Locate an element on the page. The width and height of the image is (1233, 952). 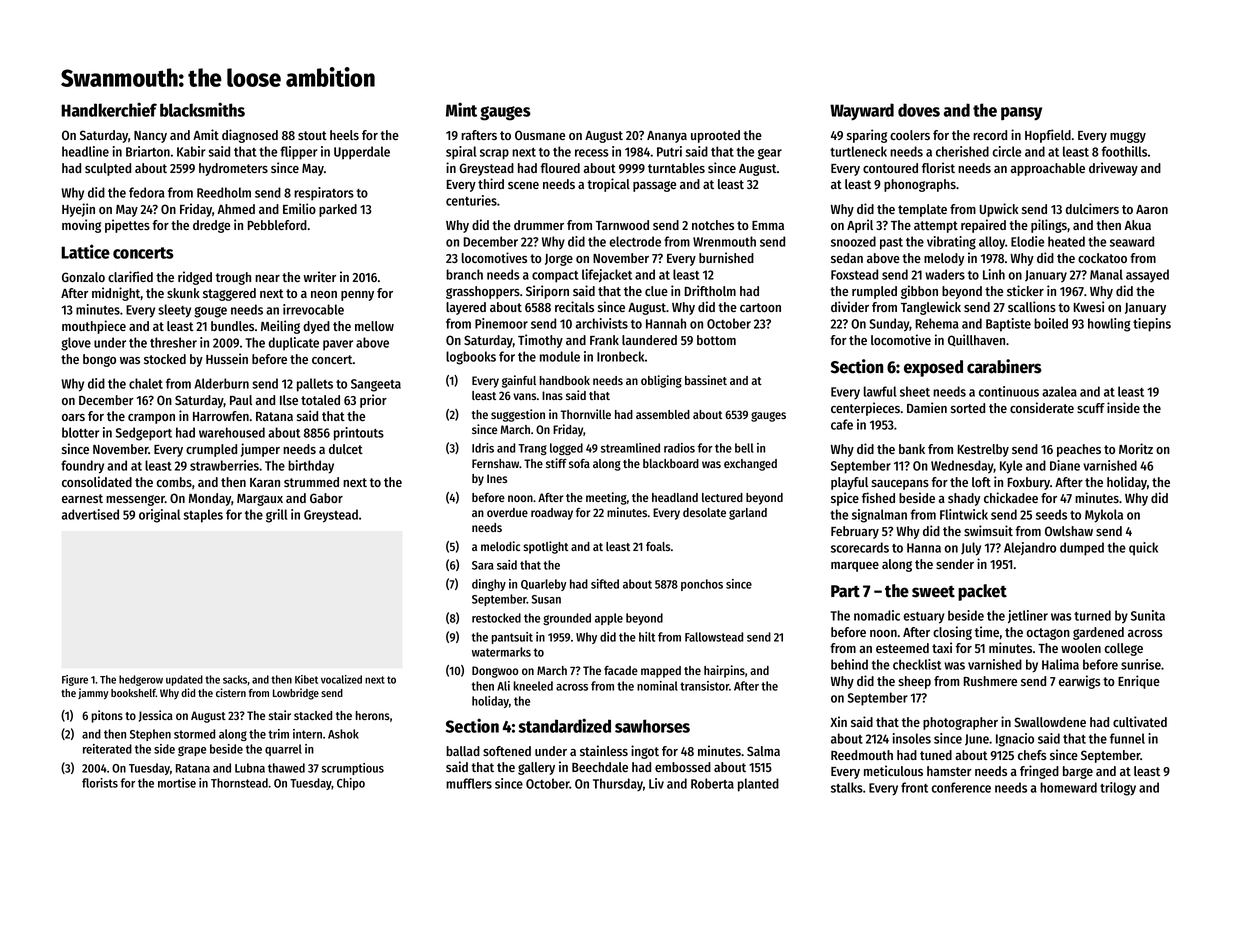
trough is located at coordinates (233, 278).
